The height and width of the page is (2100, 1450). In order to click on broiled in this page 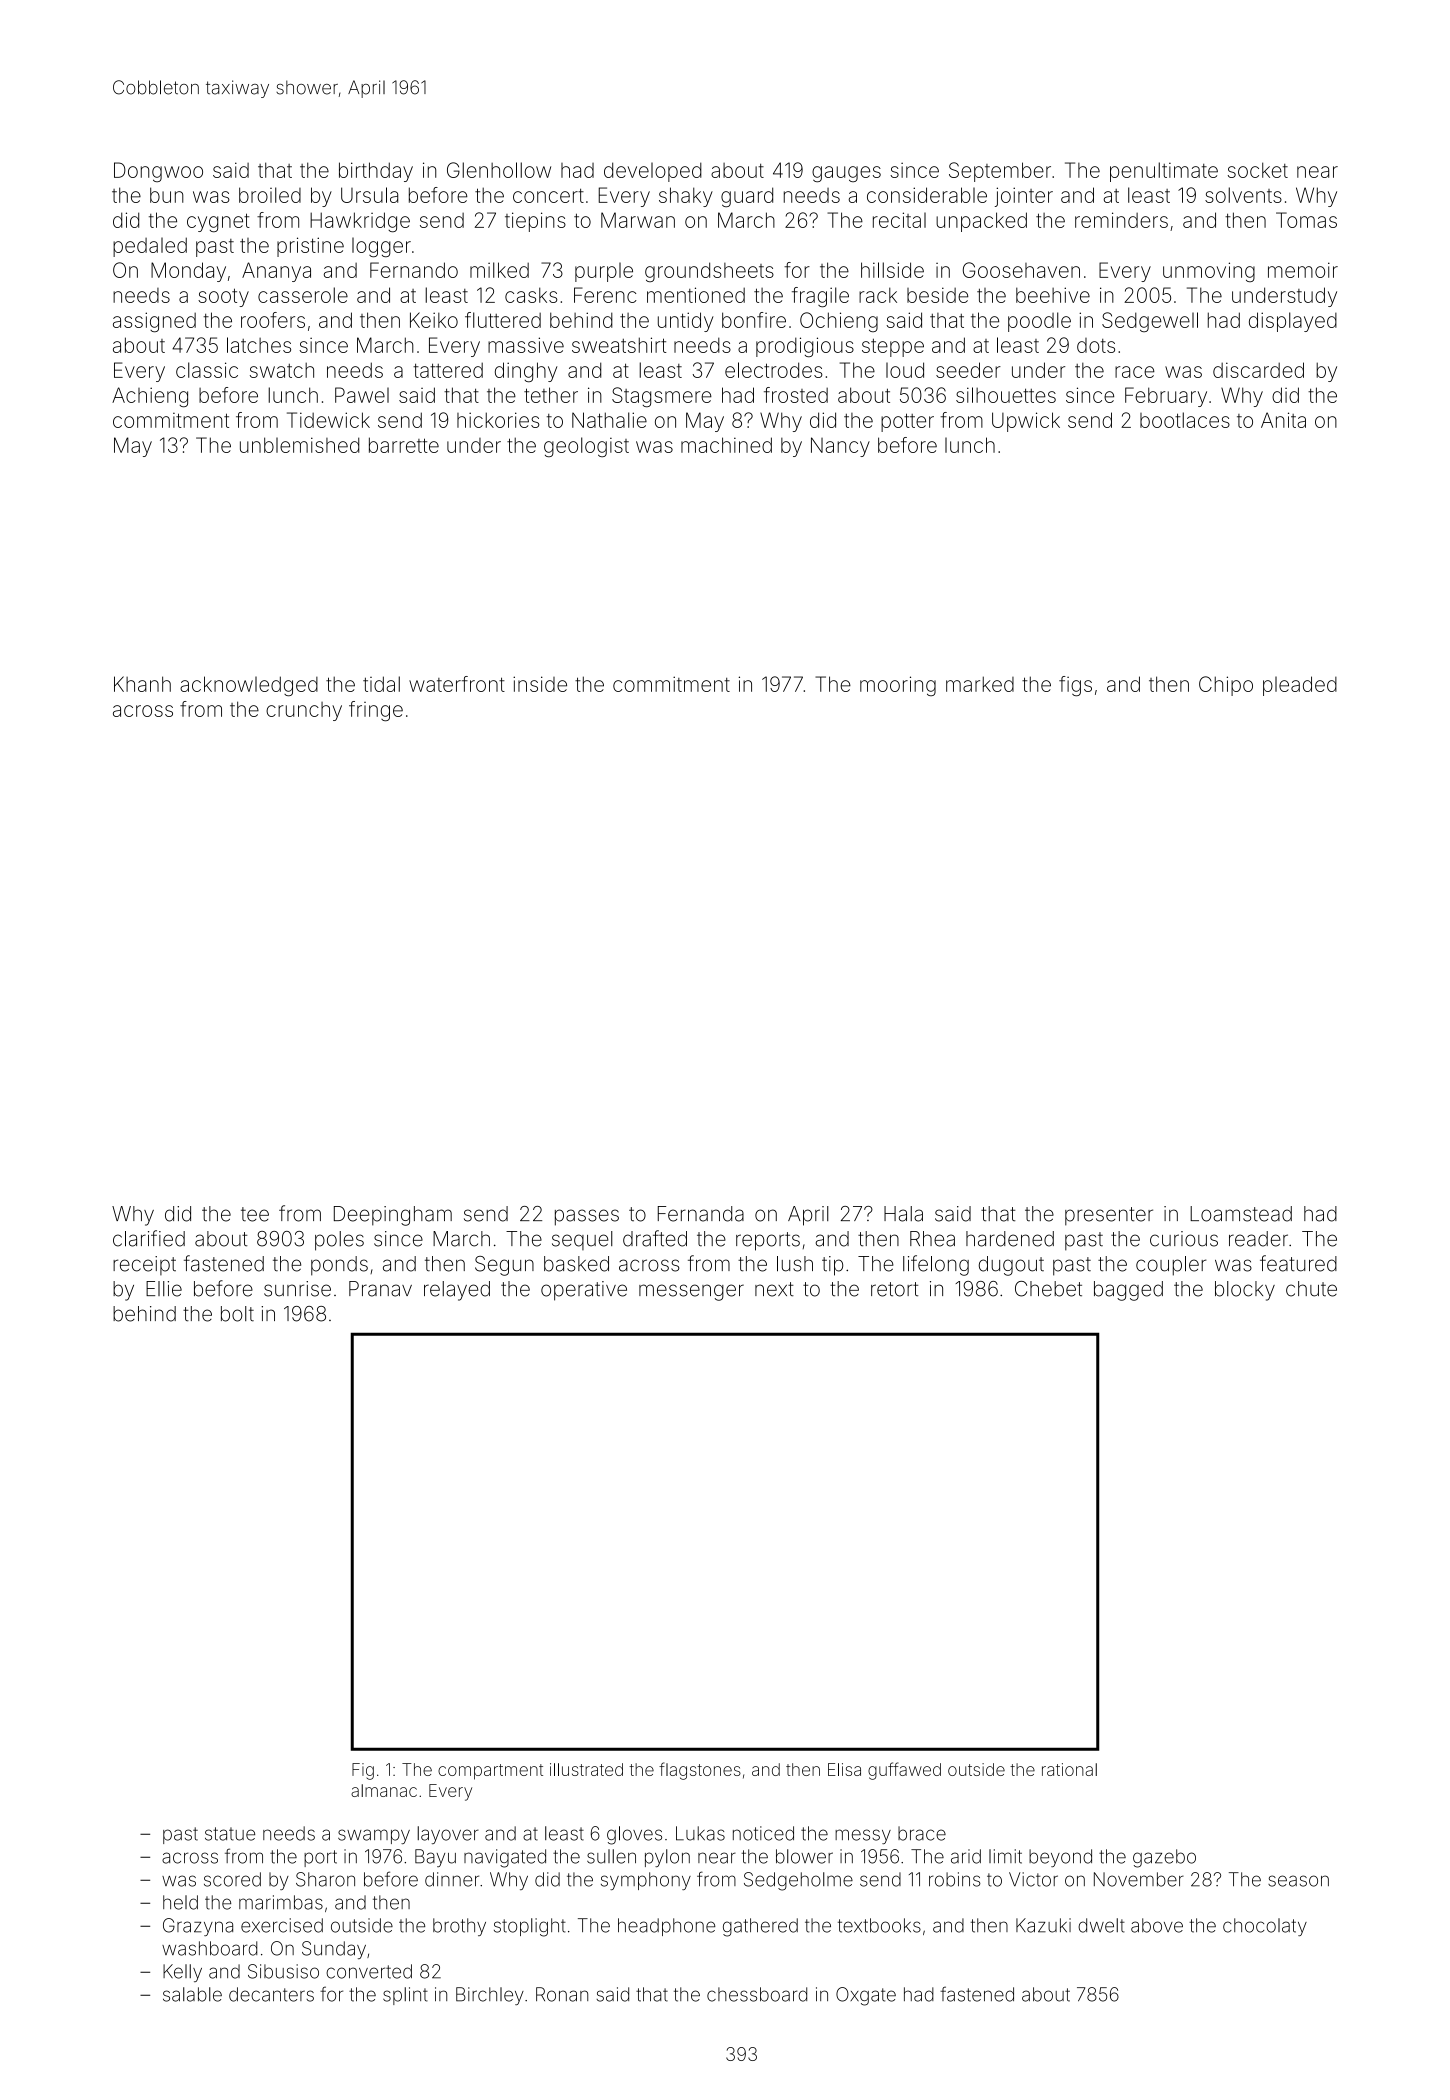, I will do `click(270, 195)`.
